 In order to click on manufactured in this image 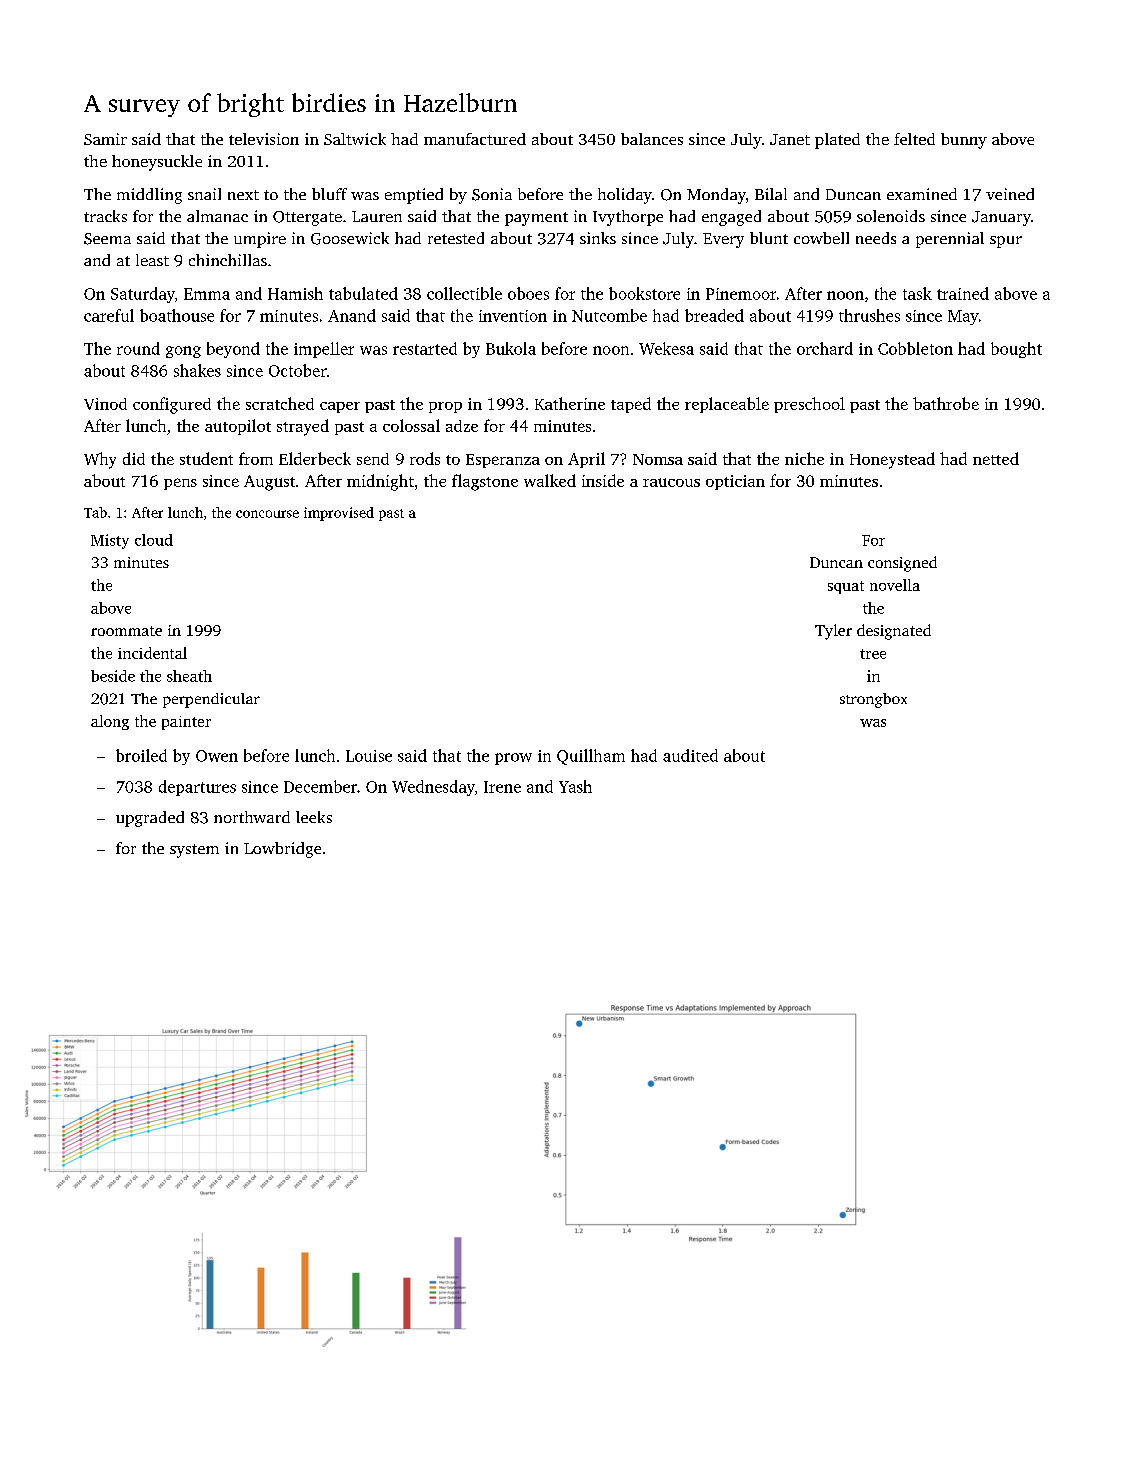, I will do `click(475, 139)`.
